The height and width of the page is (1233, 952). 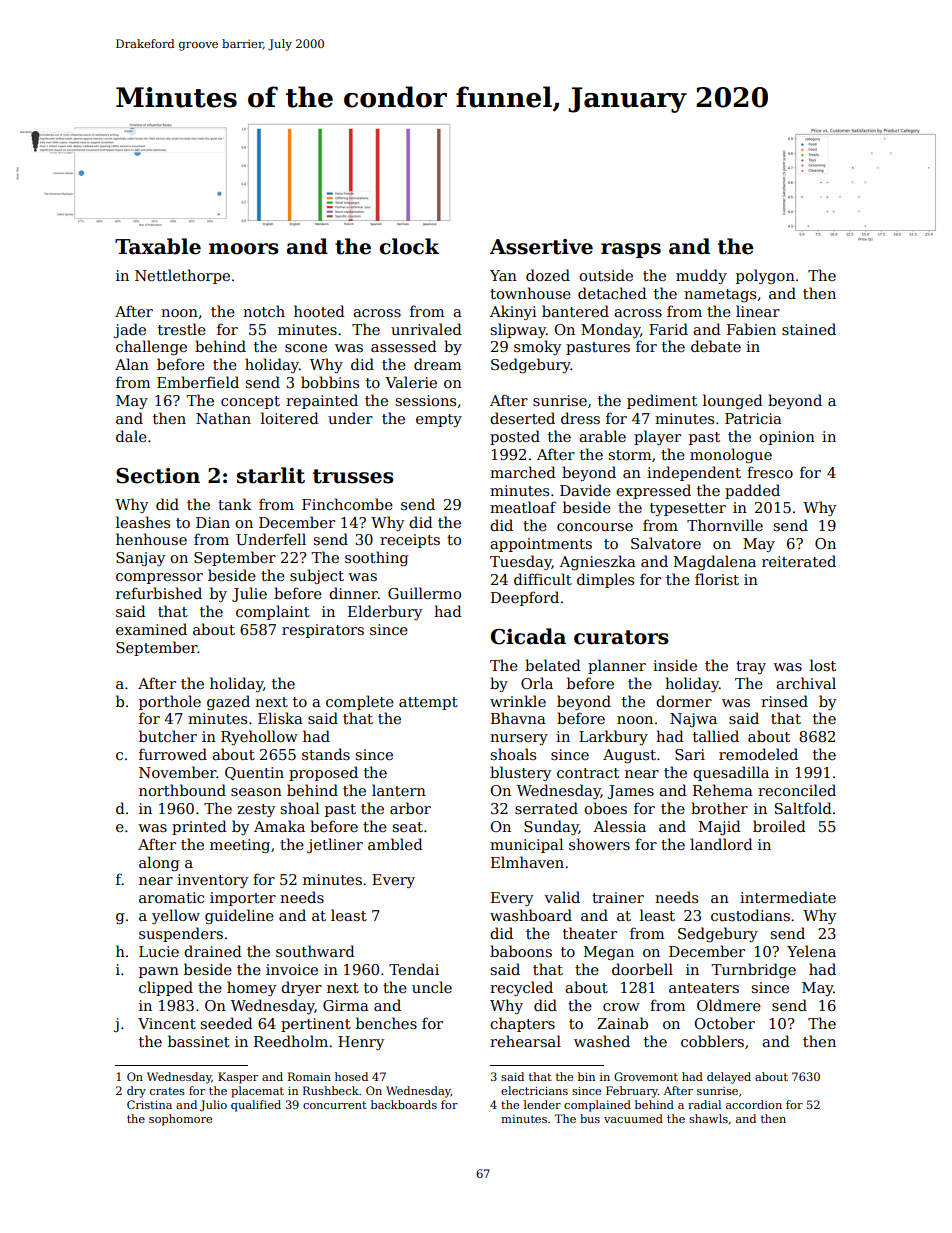 I want to click on northbound, so click(x=182, y=790).
